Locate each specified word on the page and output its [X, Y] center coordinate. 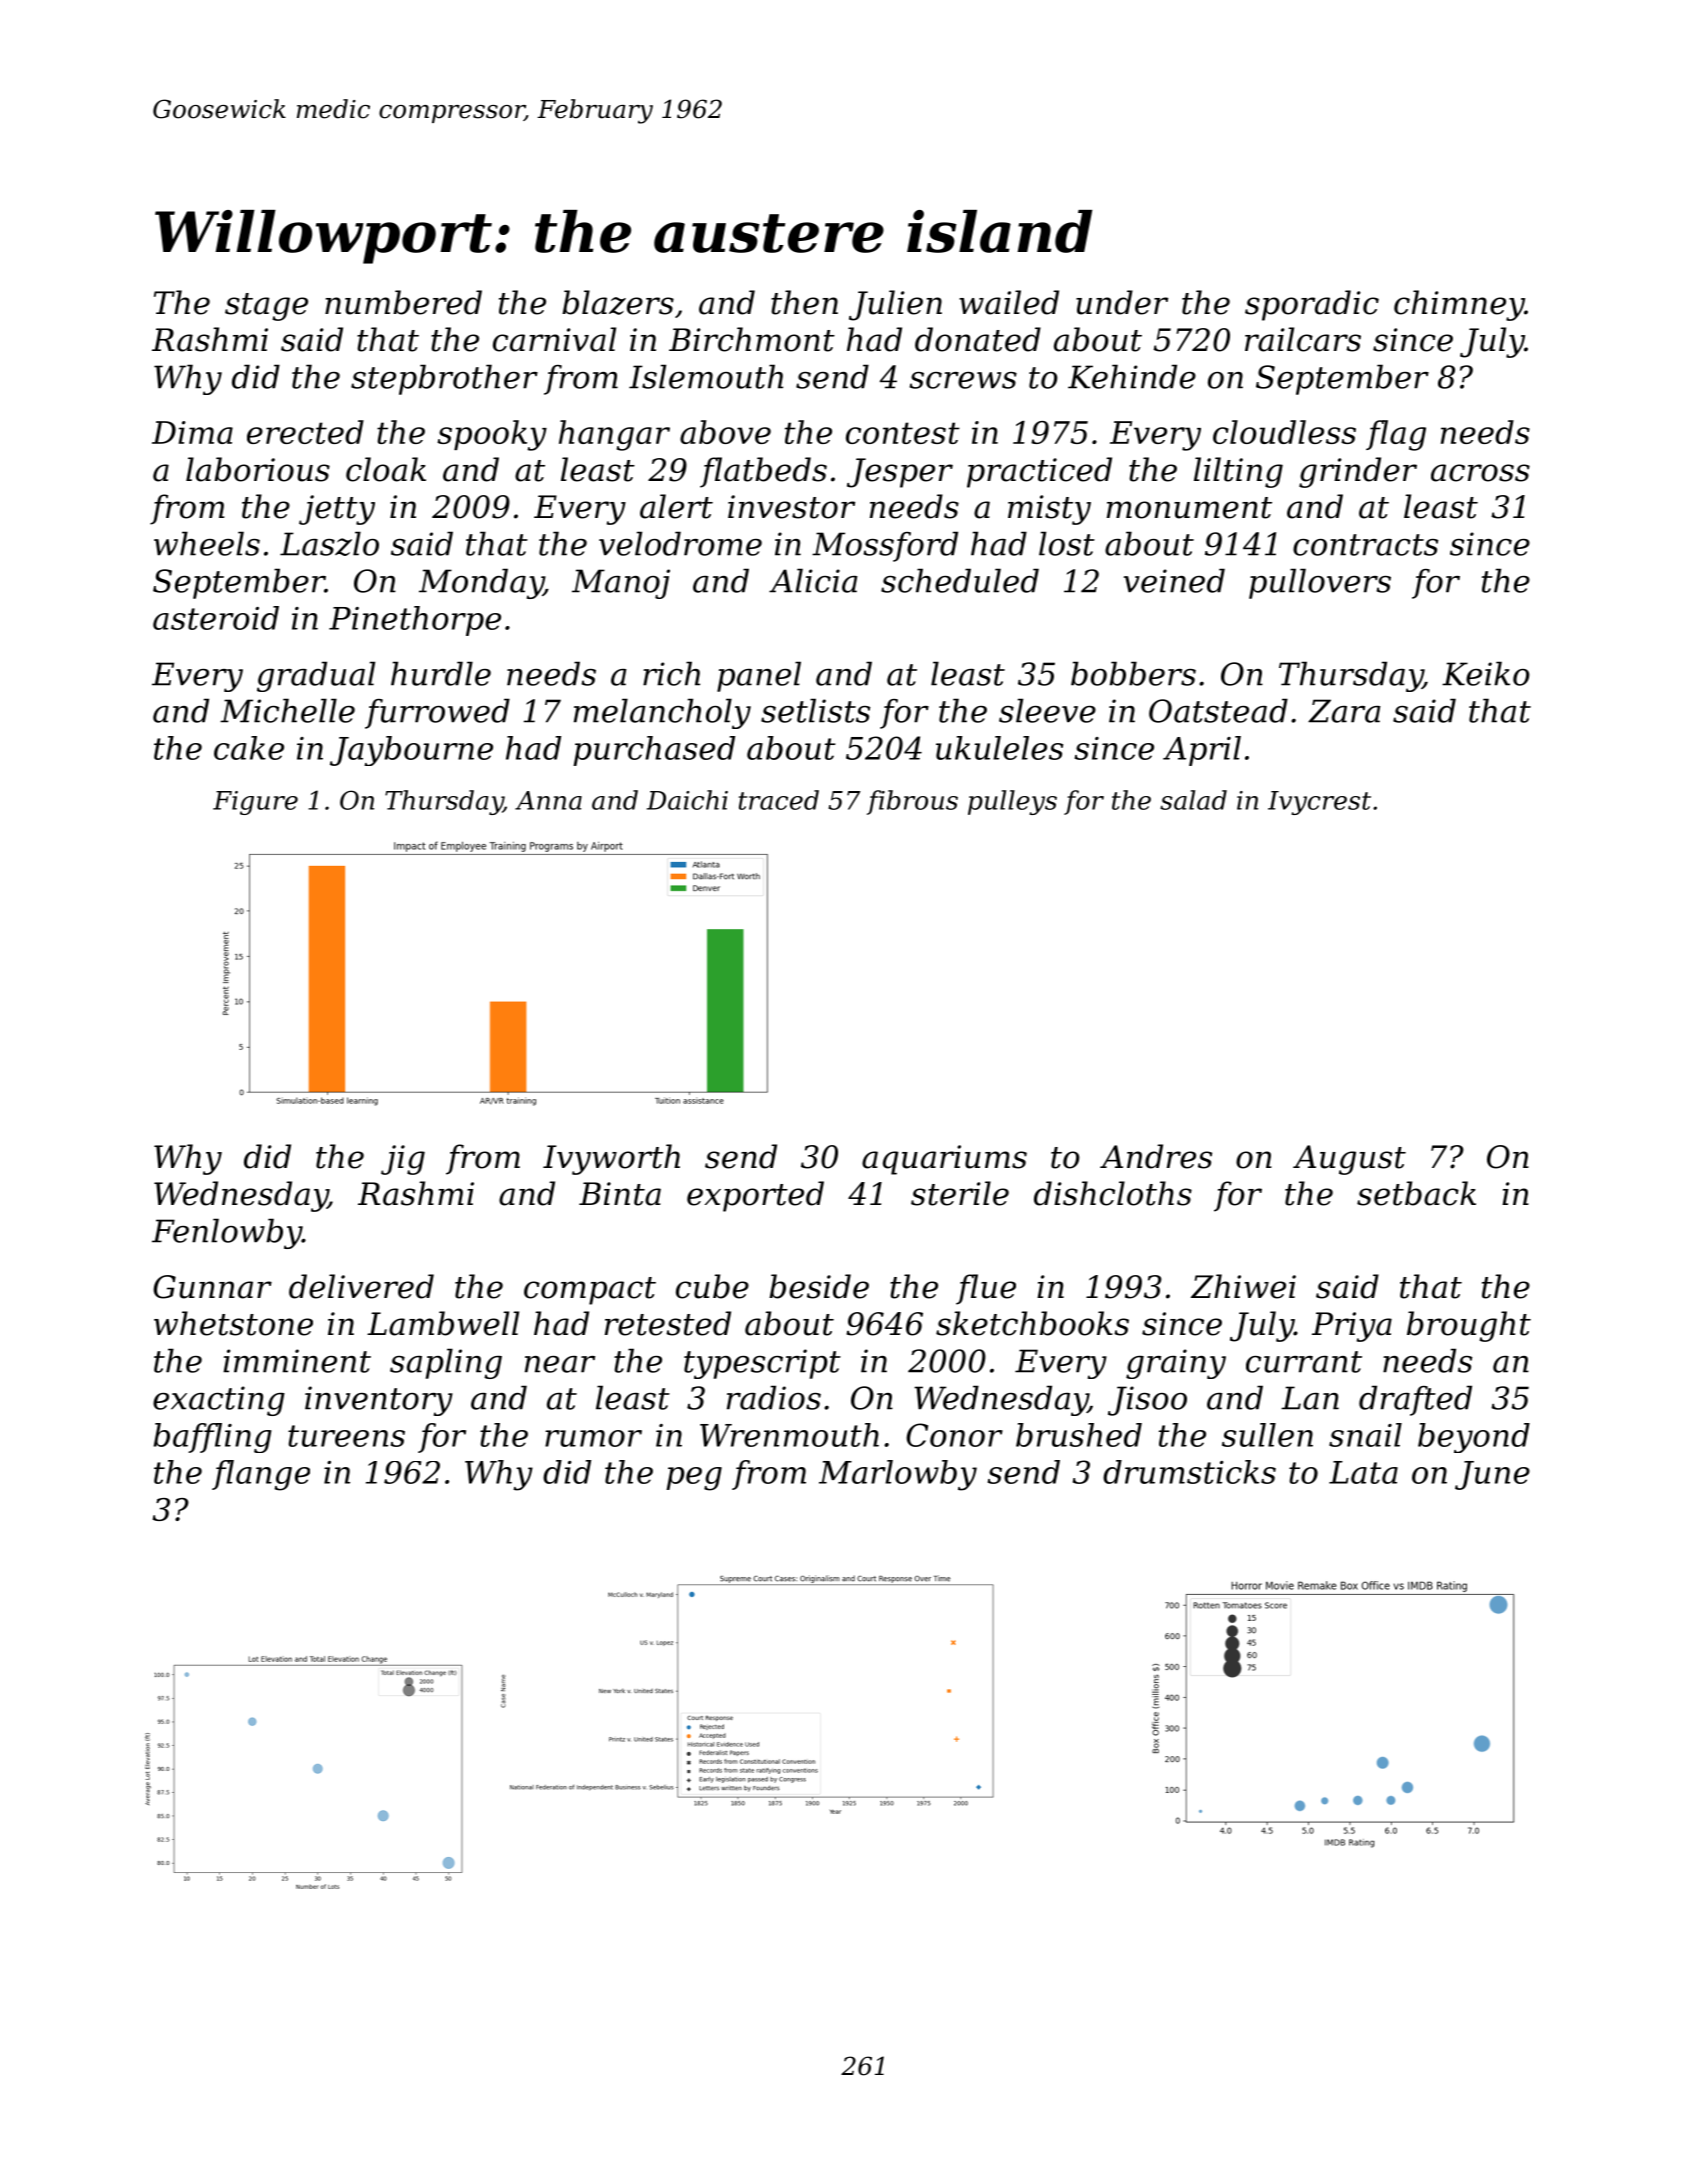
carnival [554, 339]
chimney [1459, 305]
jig [403, 1160]
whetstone [233, 1323]
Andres [1156, 1156]
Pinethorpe [415, 621]
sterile [960, 1193]
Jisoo [1147, 1401]
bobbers [1133, 673]
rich [671, 673]
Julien [895, 305]
